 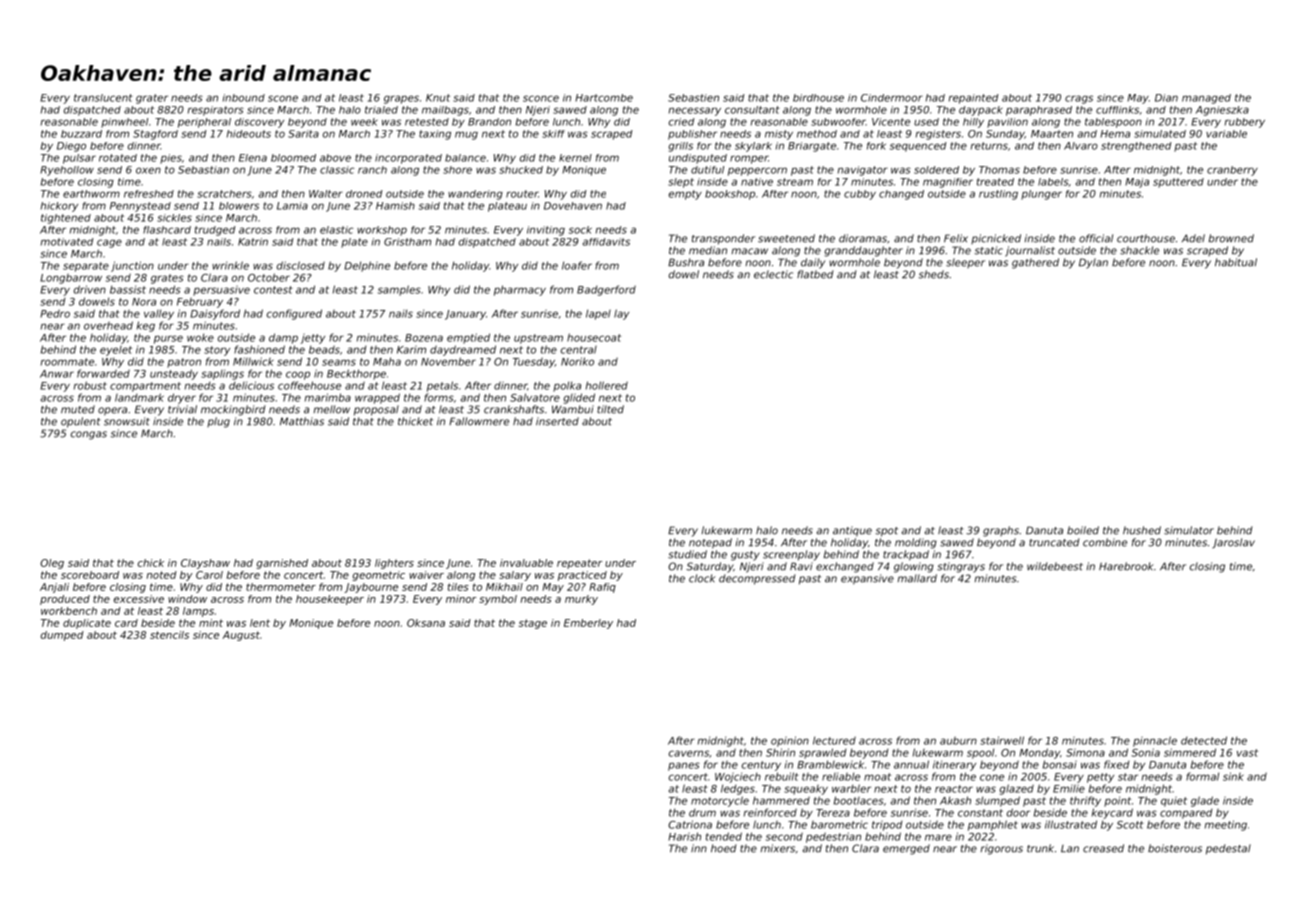 I want to click on respirators, so click(x=216, y=111).
